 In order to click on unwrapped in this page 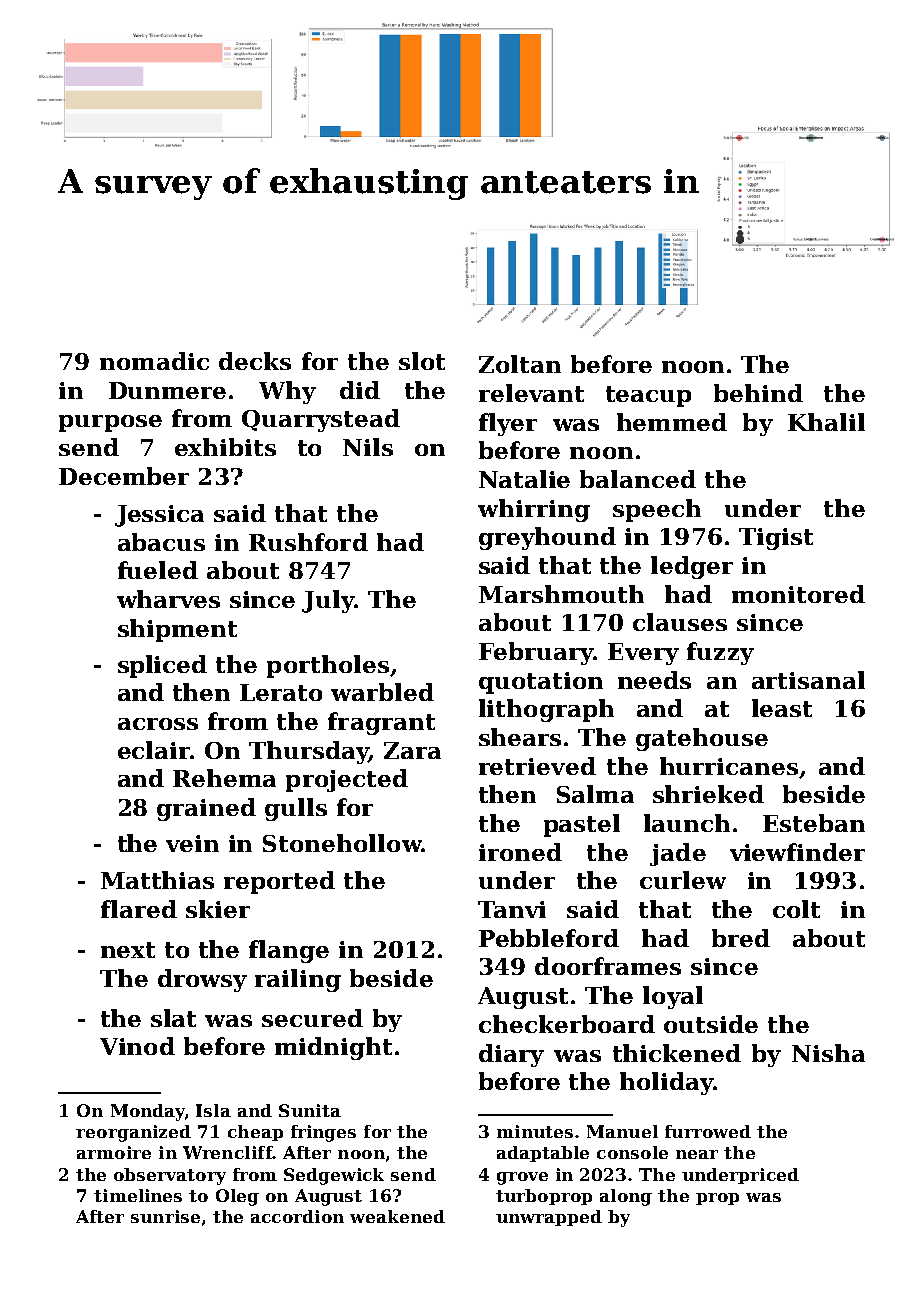, I will do `click(549, 1218)`.
